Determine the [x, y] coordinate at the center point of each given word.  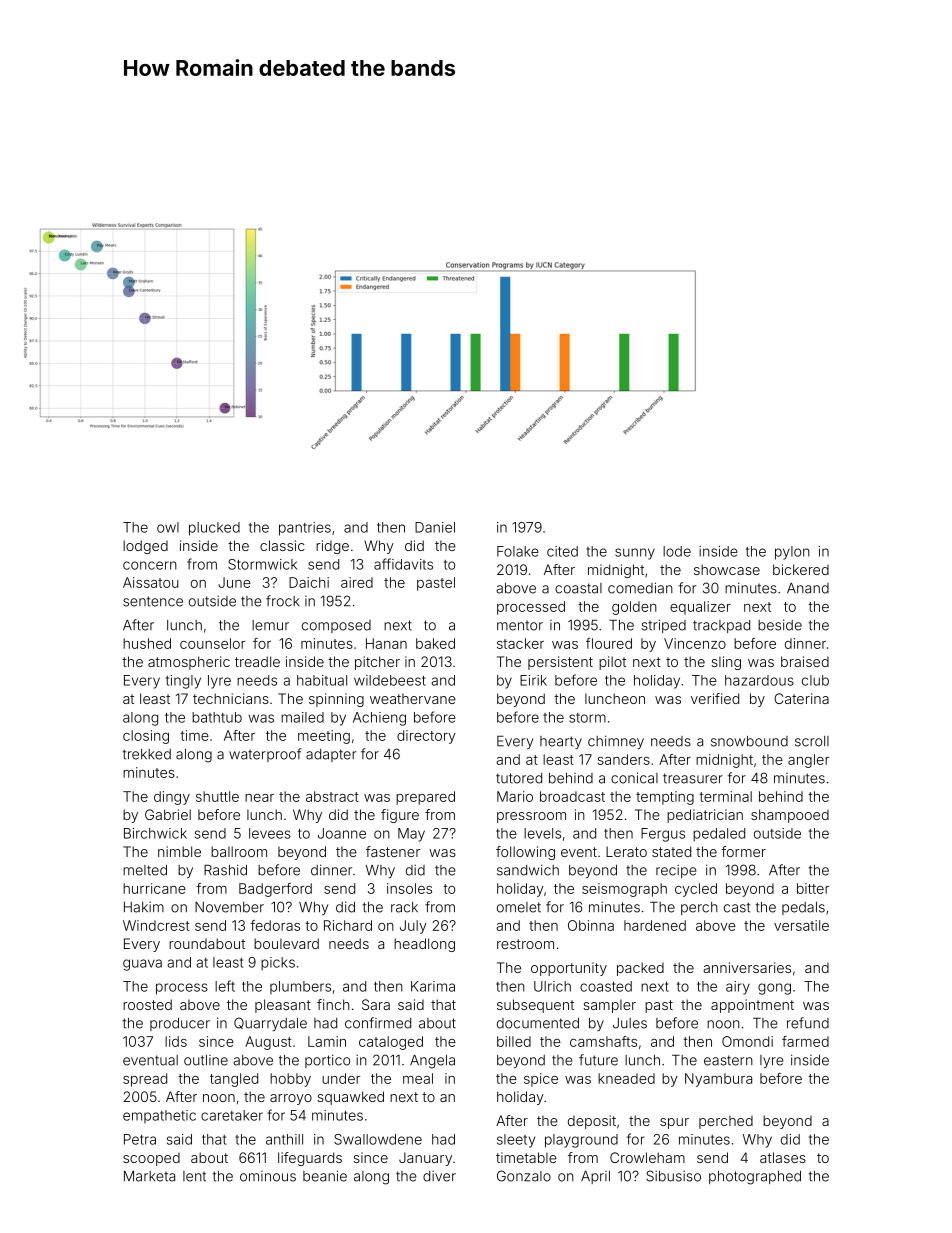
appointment [752, 1006]
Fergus [663, 835]
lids [176, 1041]
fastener [393, 851]
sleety [516, 1141]
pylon [792, 553]
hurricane [154, 888]
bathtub [217, 717]
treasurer [693, 778]
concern [150, 565]
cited [562, 551]
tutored [519, 778]
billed [514, 1041]
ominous [268, 1176]
